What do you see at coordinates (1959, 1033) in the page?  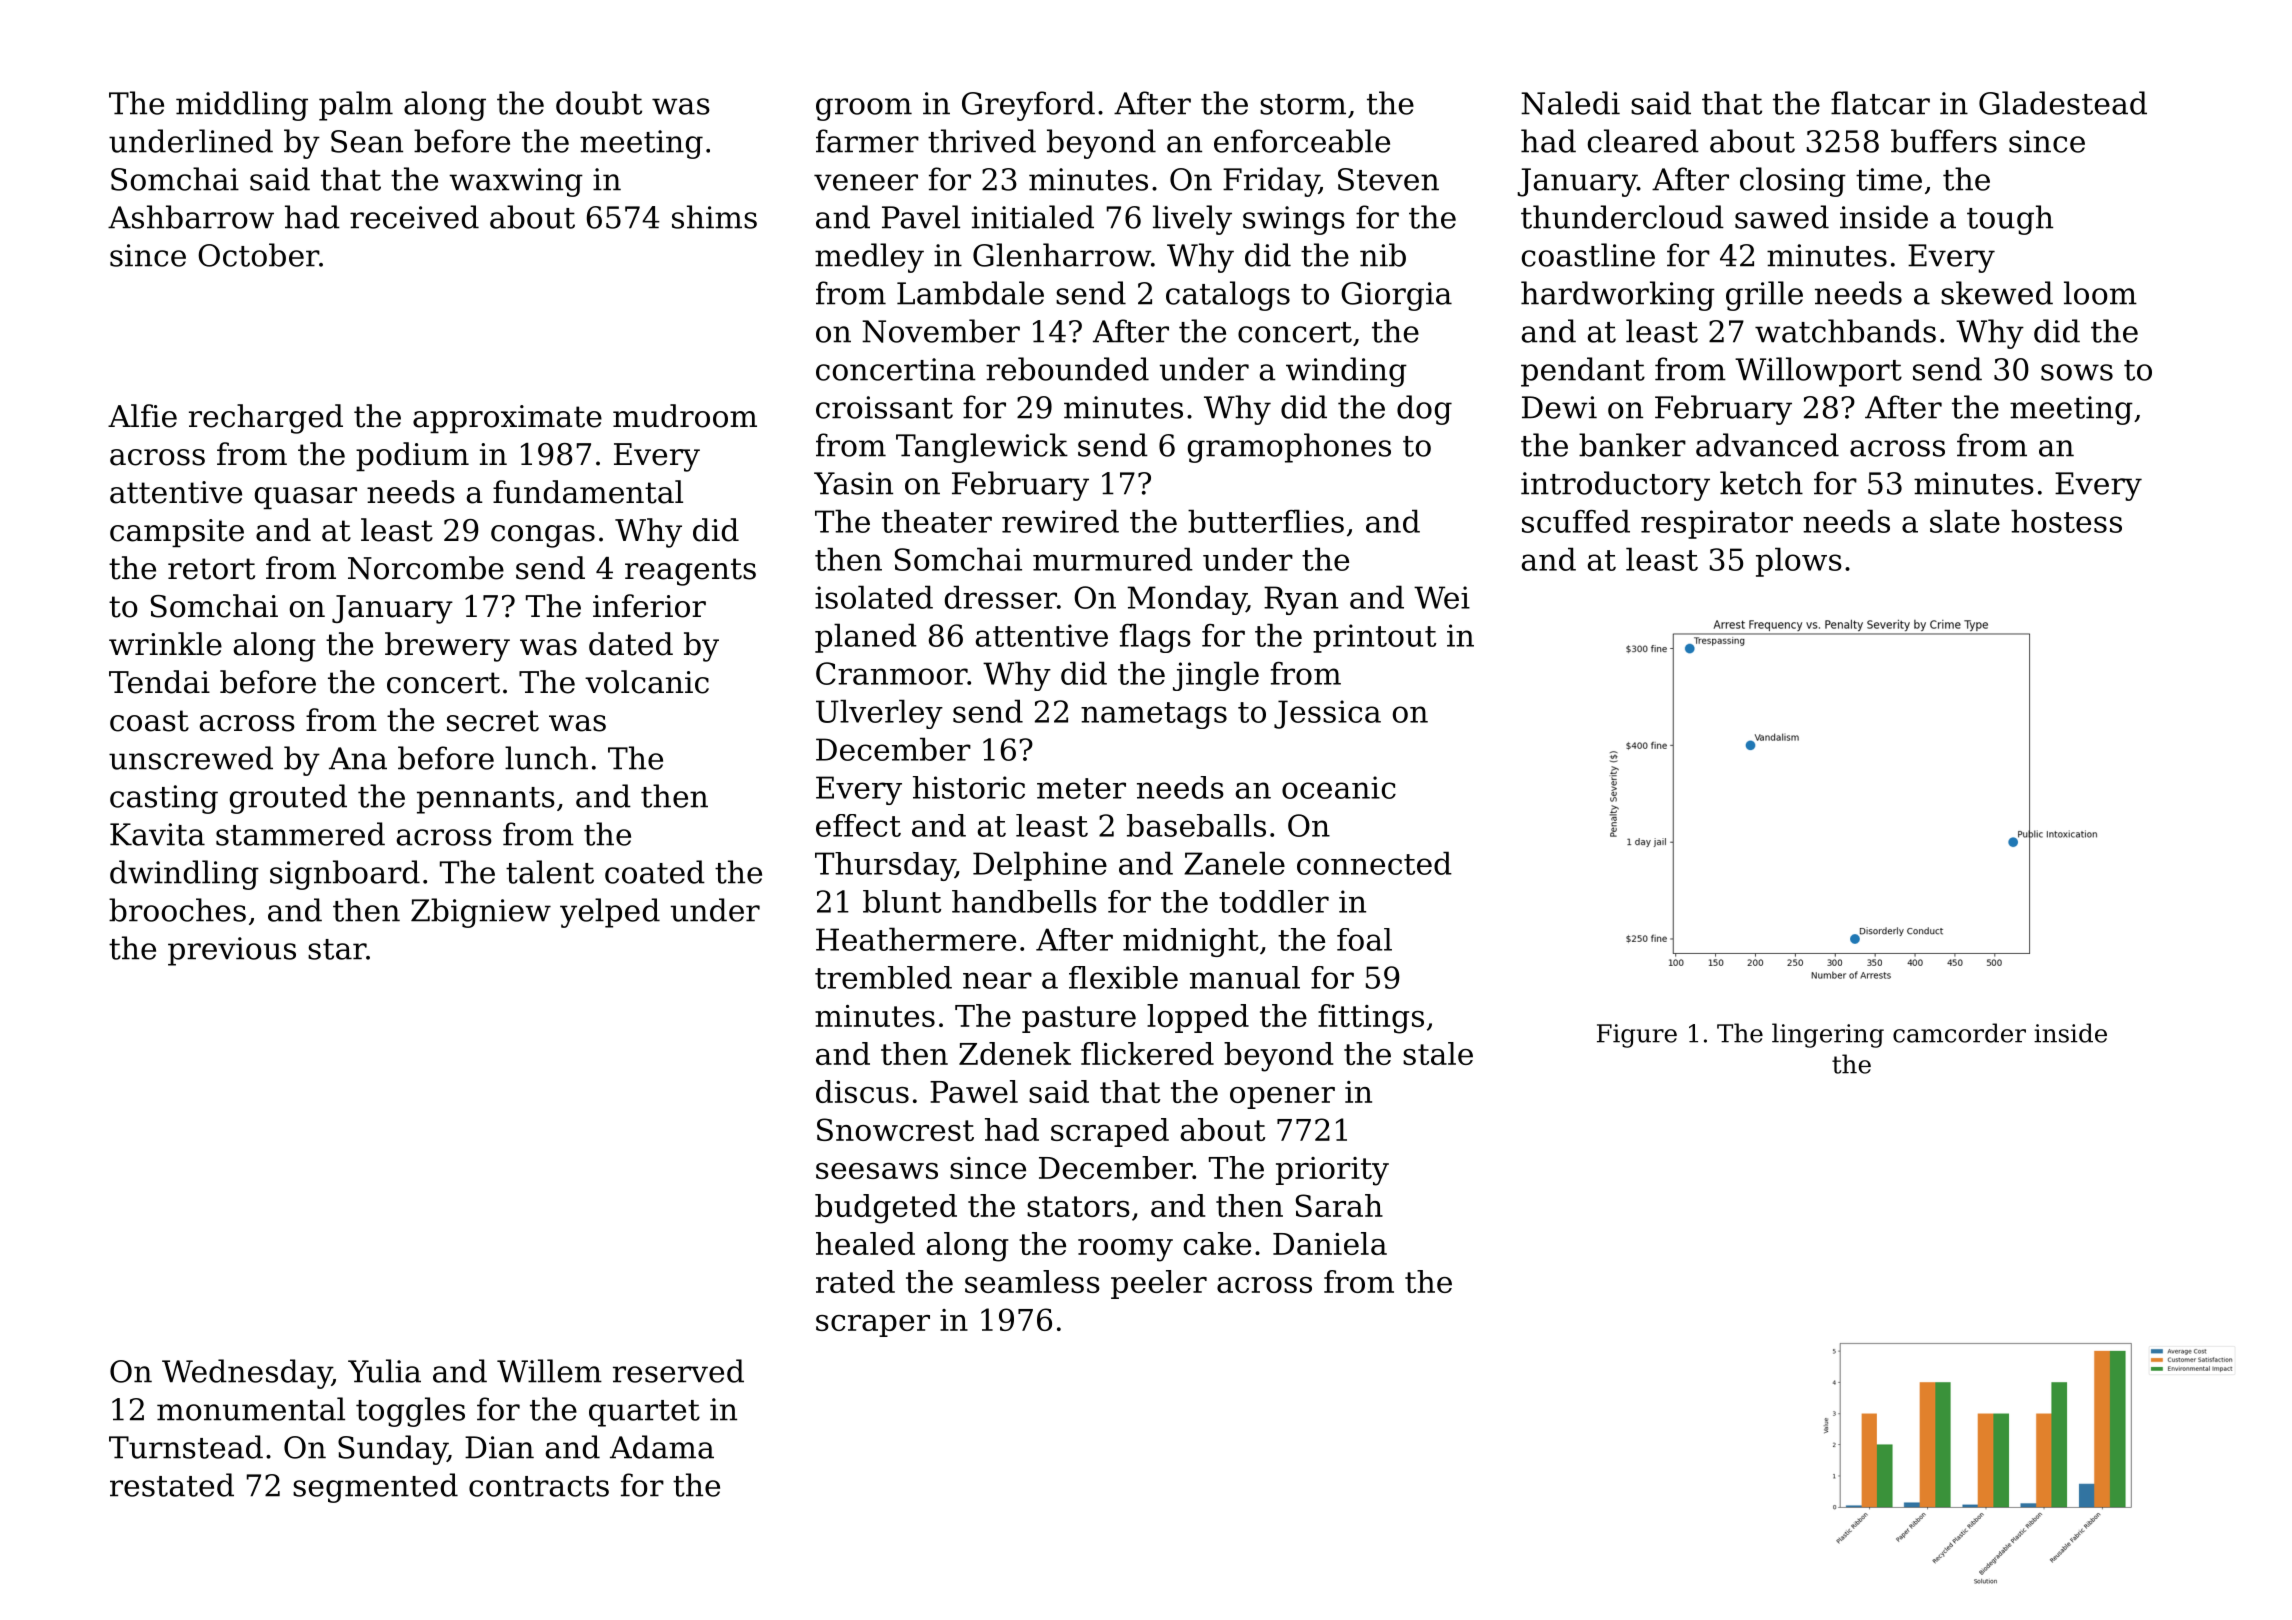 I see `camcorder` at bounding box center [1959, 1033].
